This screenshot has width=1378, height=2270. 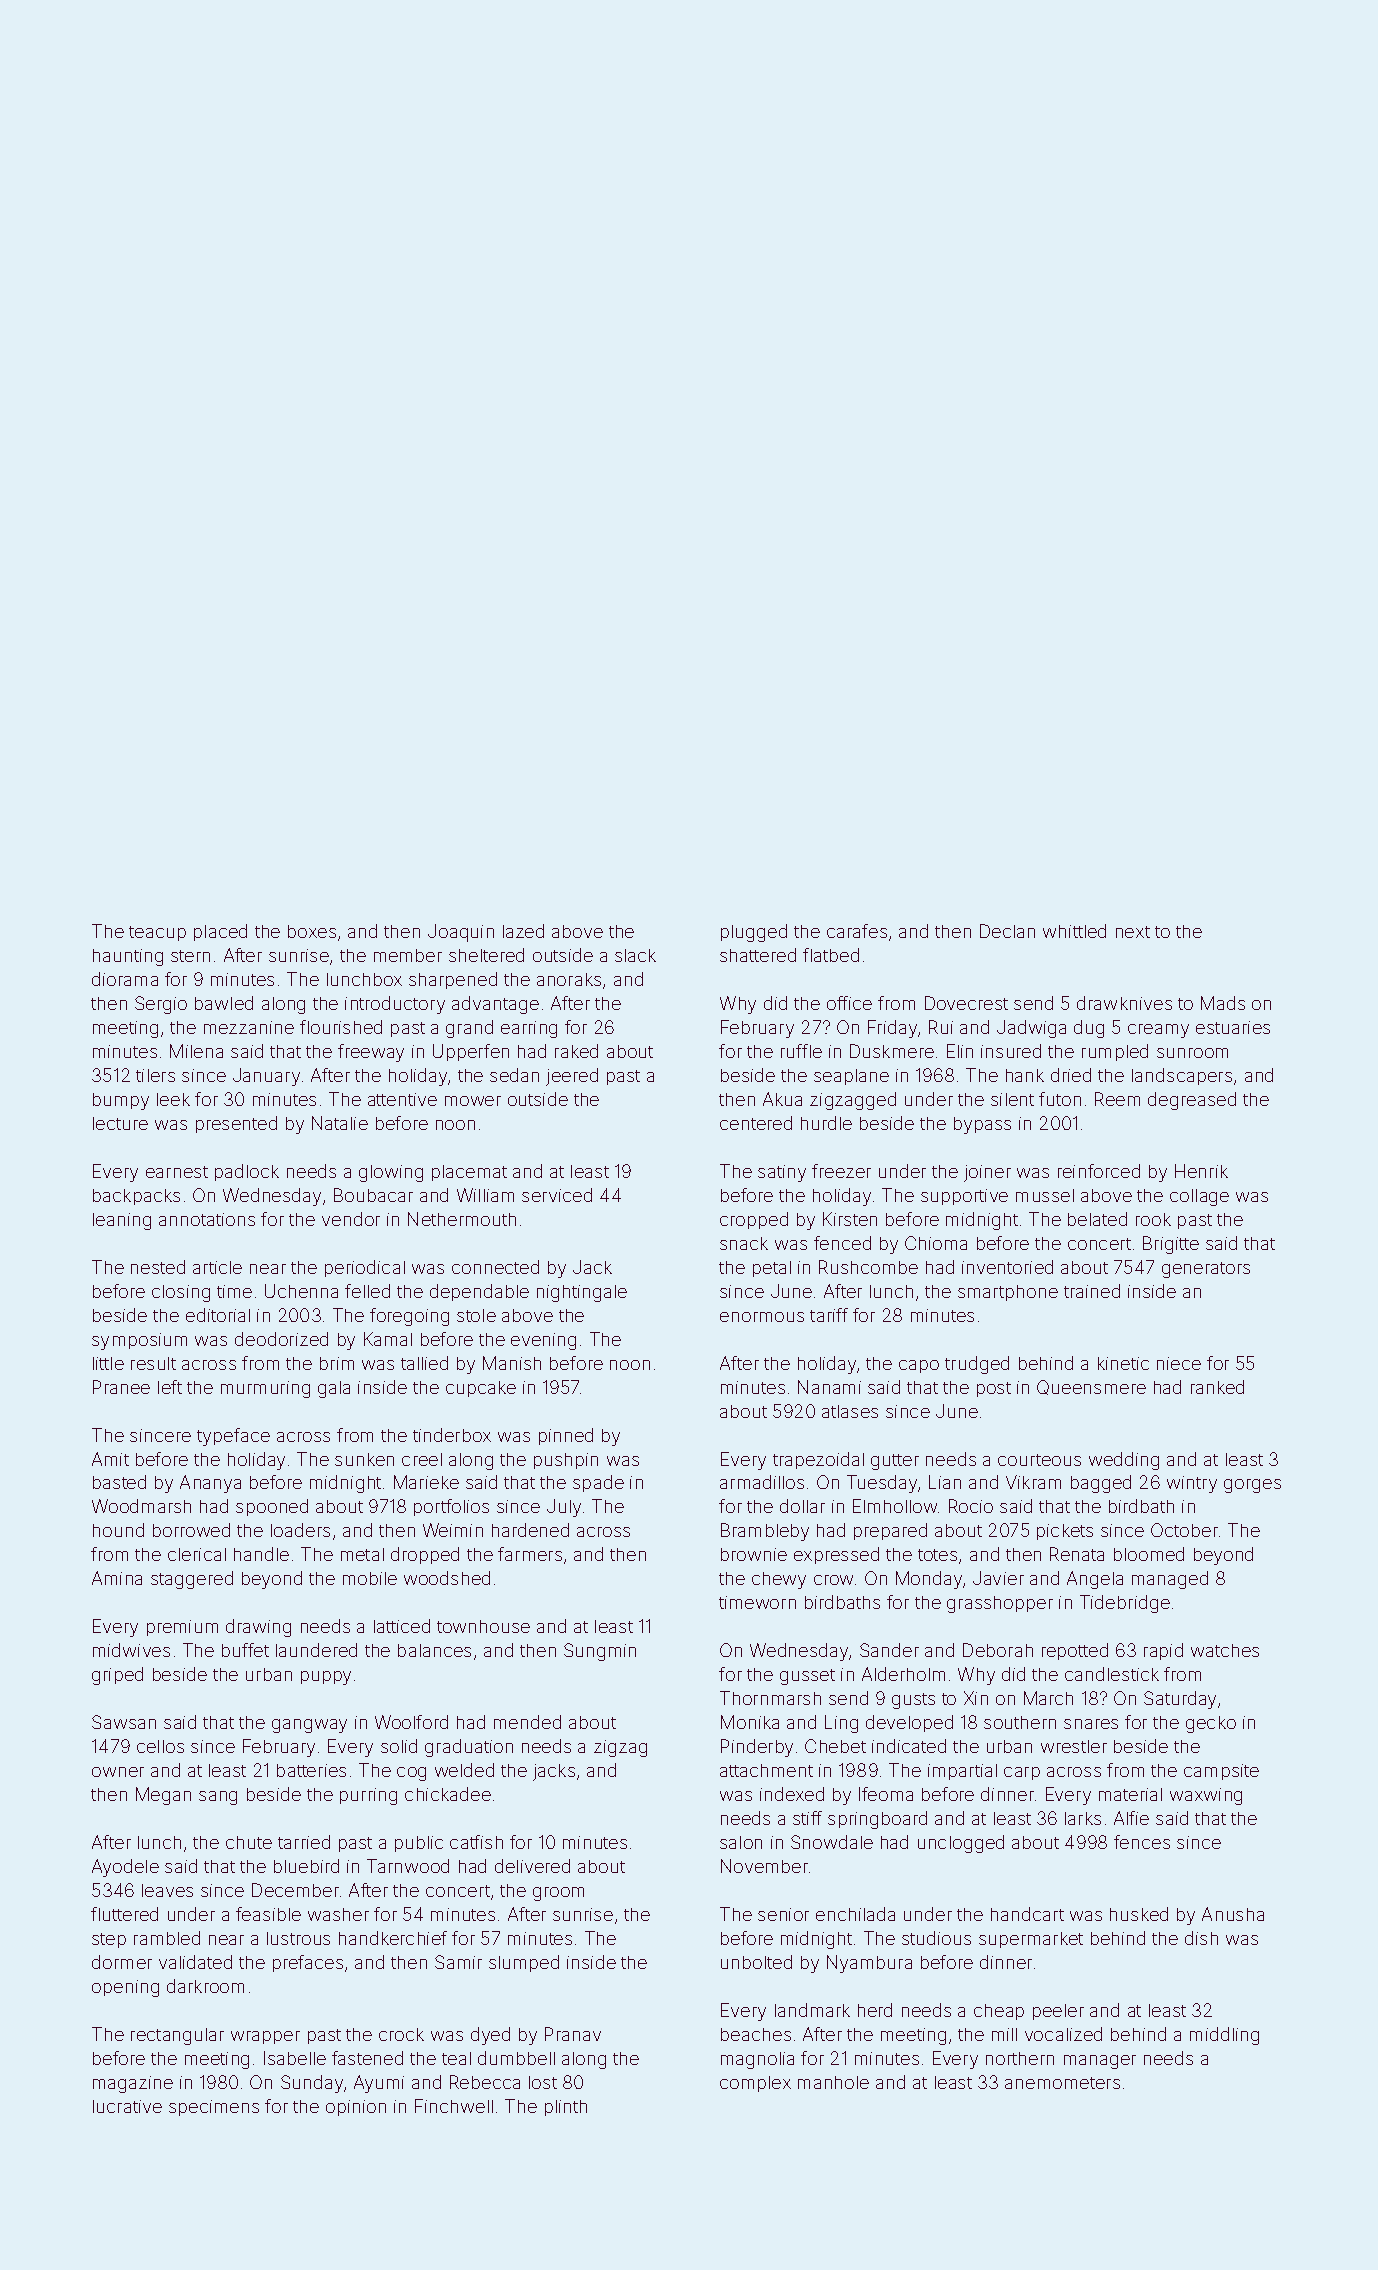 What do you see at coordinates (756, 1123) in the screenshot?
I see `centered` at bounding box center [756, 1123].
